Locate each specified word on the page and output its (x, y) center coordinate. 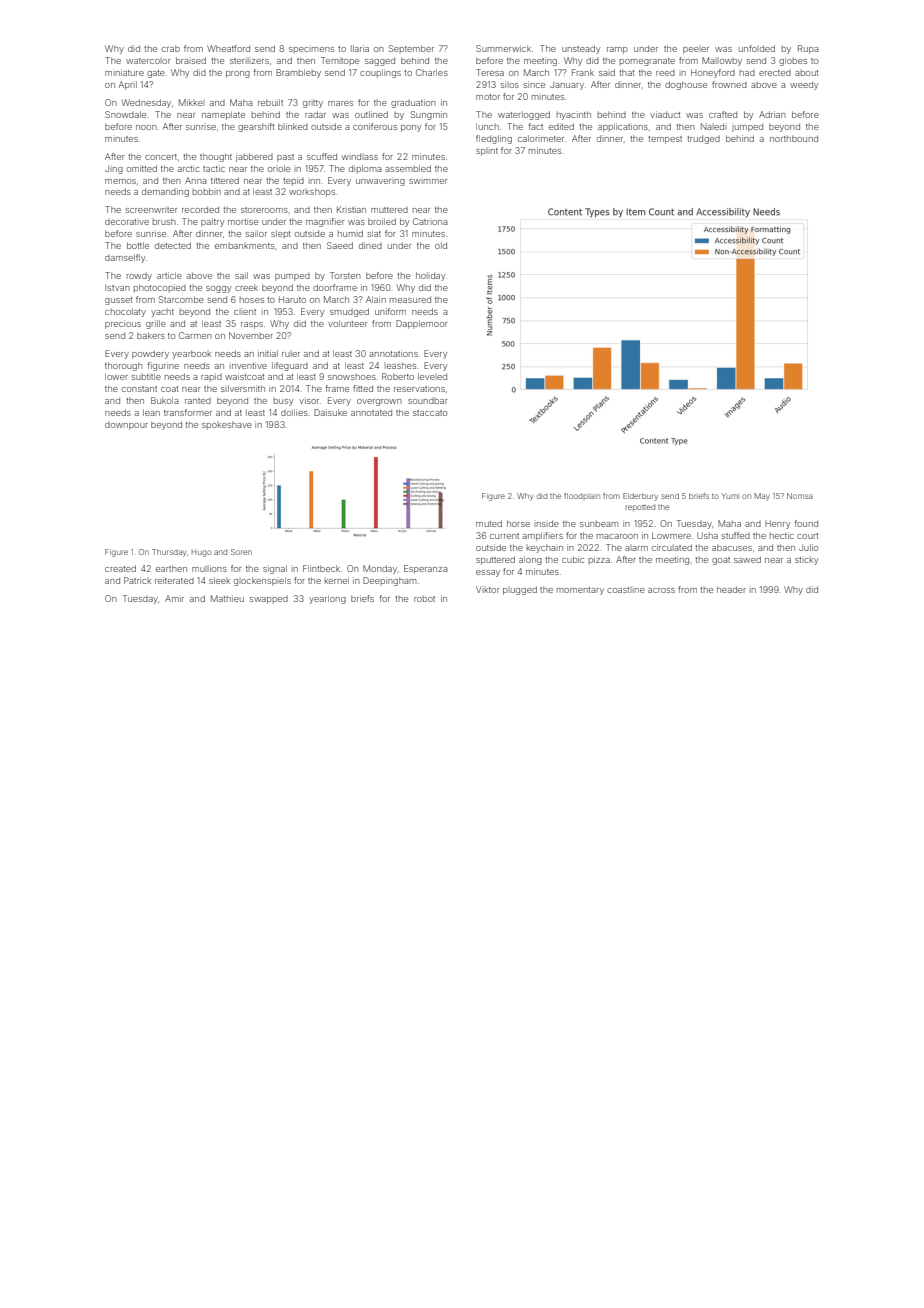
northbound (794, 138)
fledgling (494, 139)
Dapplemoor (421, 324)
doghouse (686, 85)
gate (156, 74)
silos (510, 84)
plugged (520, 590)
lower (116, 376)
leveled (432, 376)
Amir (174, 598)
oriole (279, 168)
